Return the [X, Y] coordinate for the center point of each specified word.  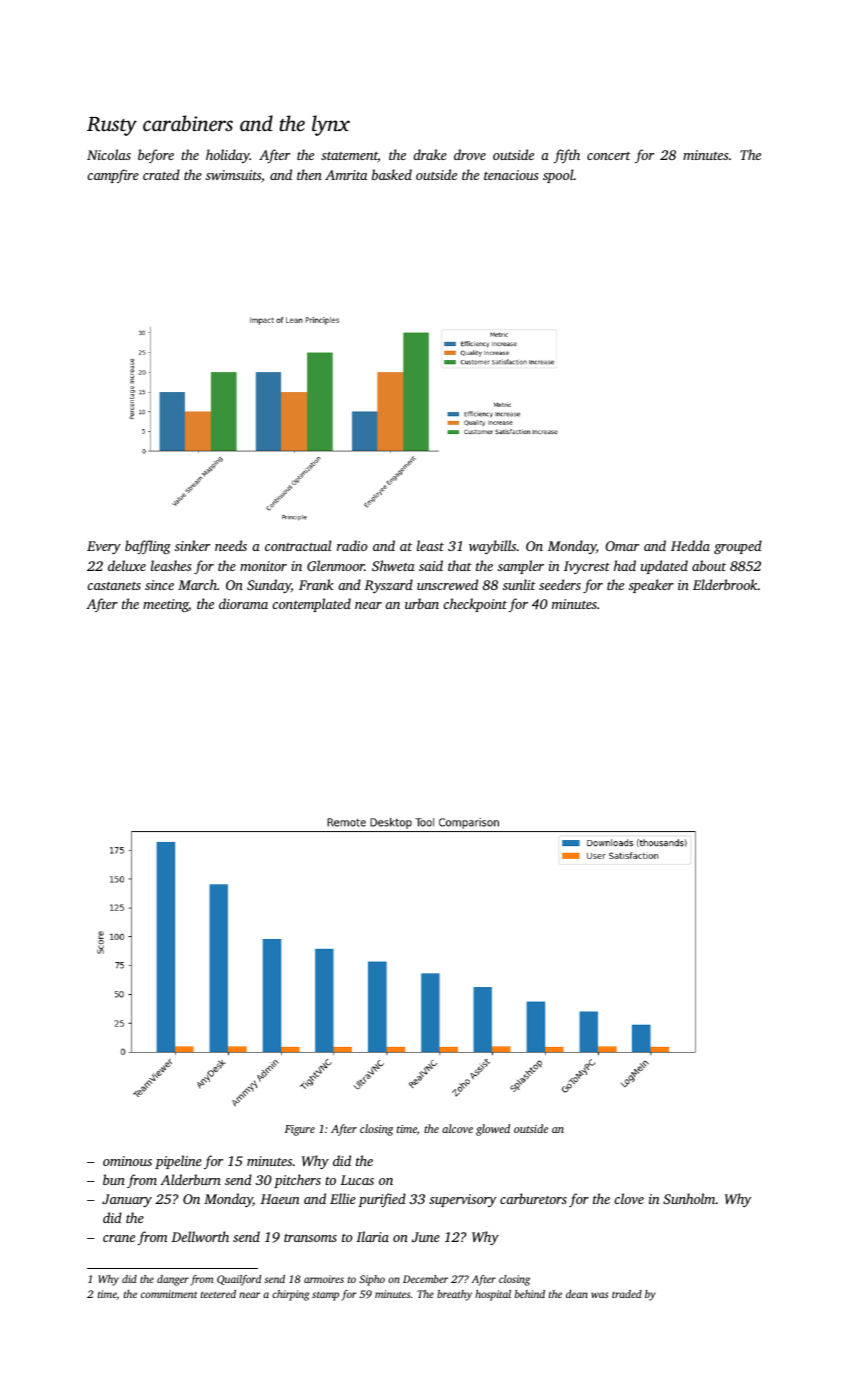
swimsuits [233, 175]
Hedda [690, 545]
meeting [165, 605]
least [430, 545]
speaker [651, 586]
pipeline [178, 1162]
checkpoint [475, 605]
